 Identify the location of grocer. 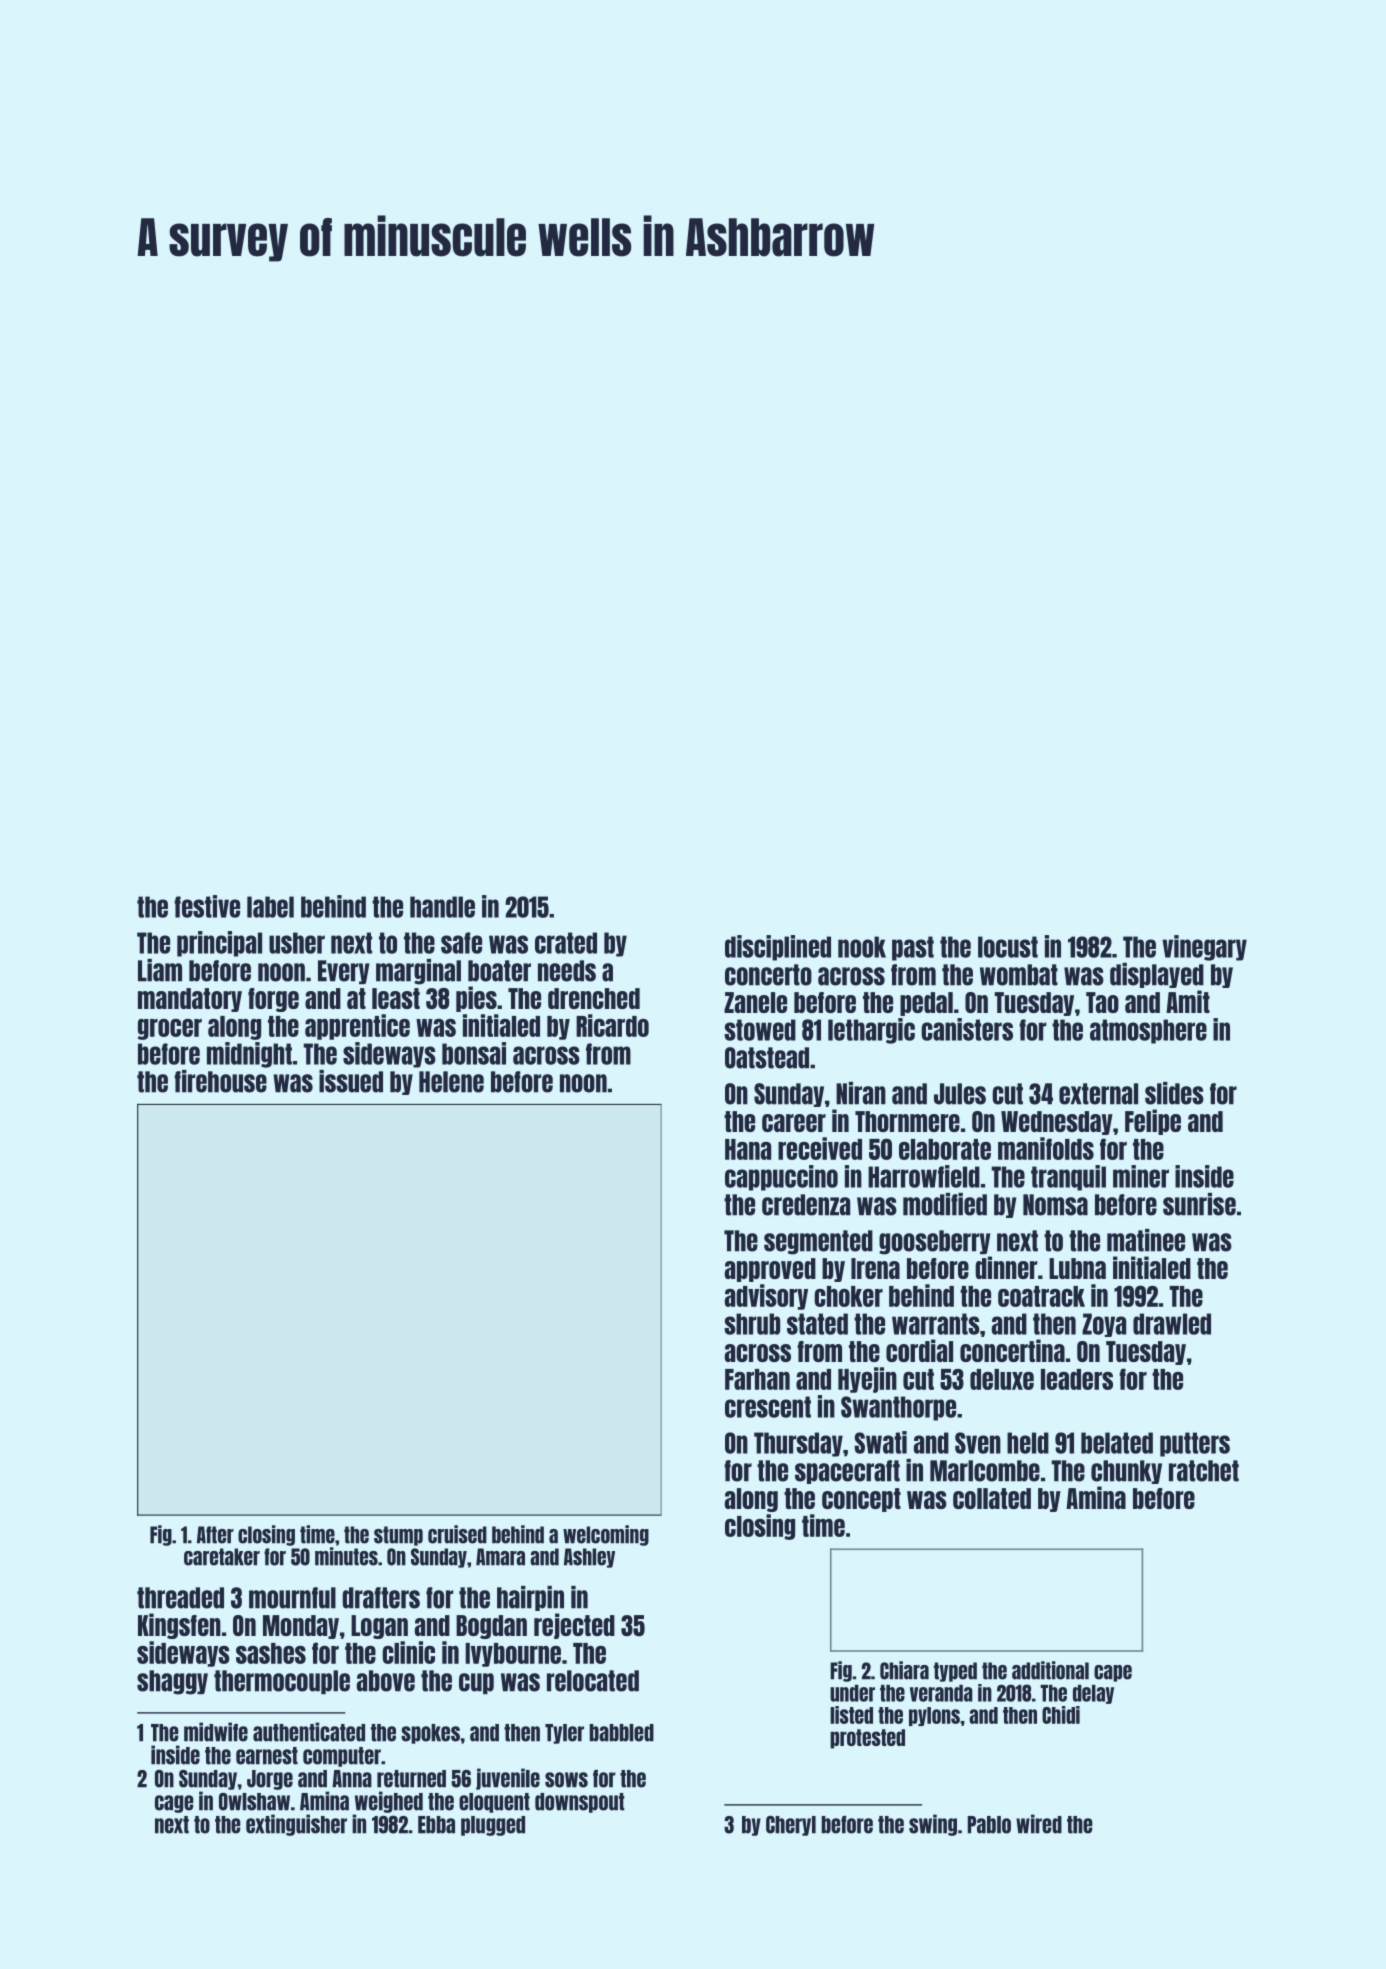
(170, 1029).
